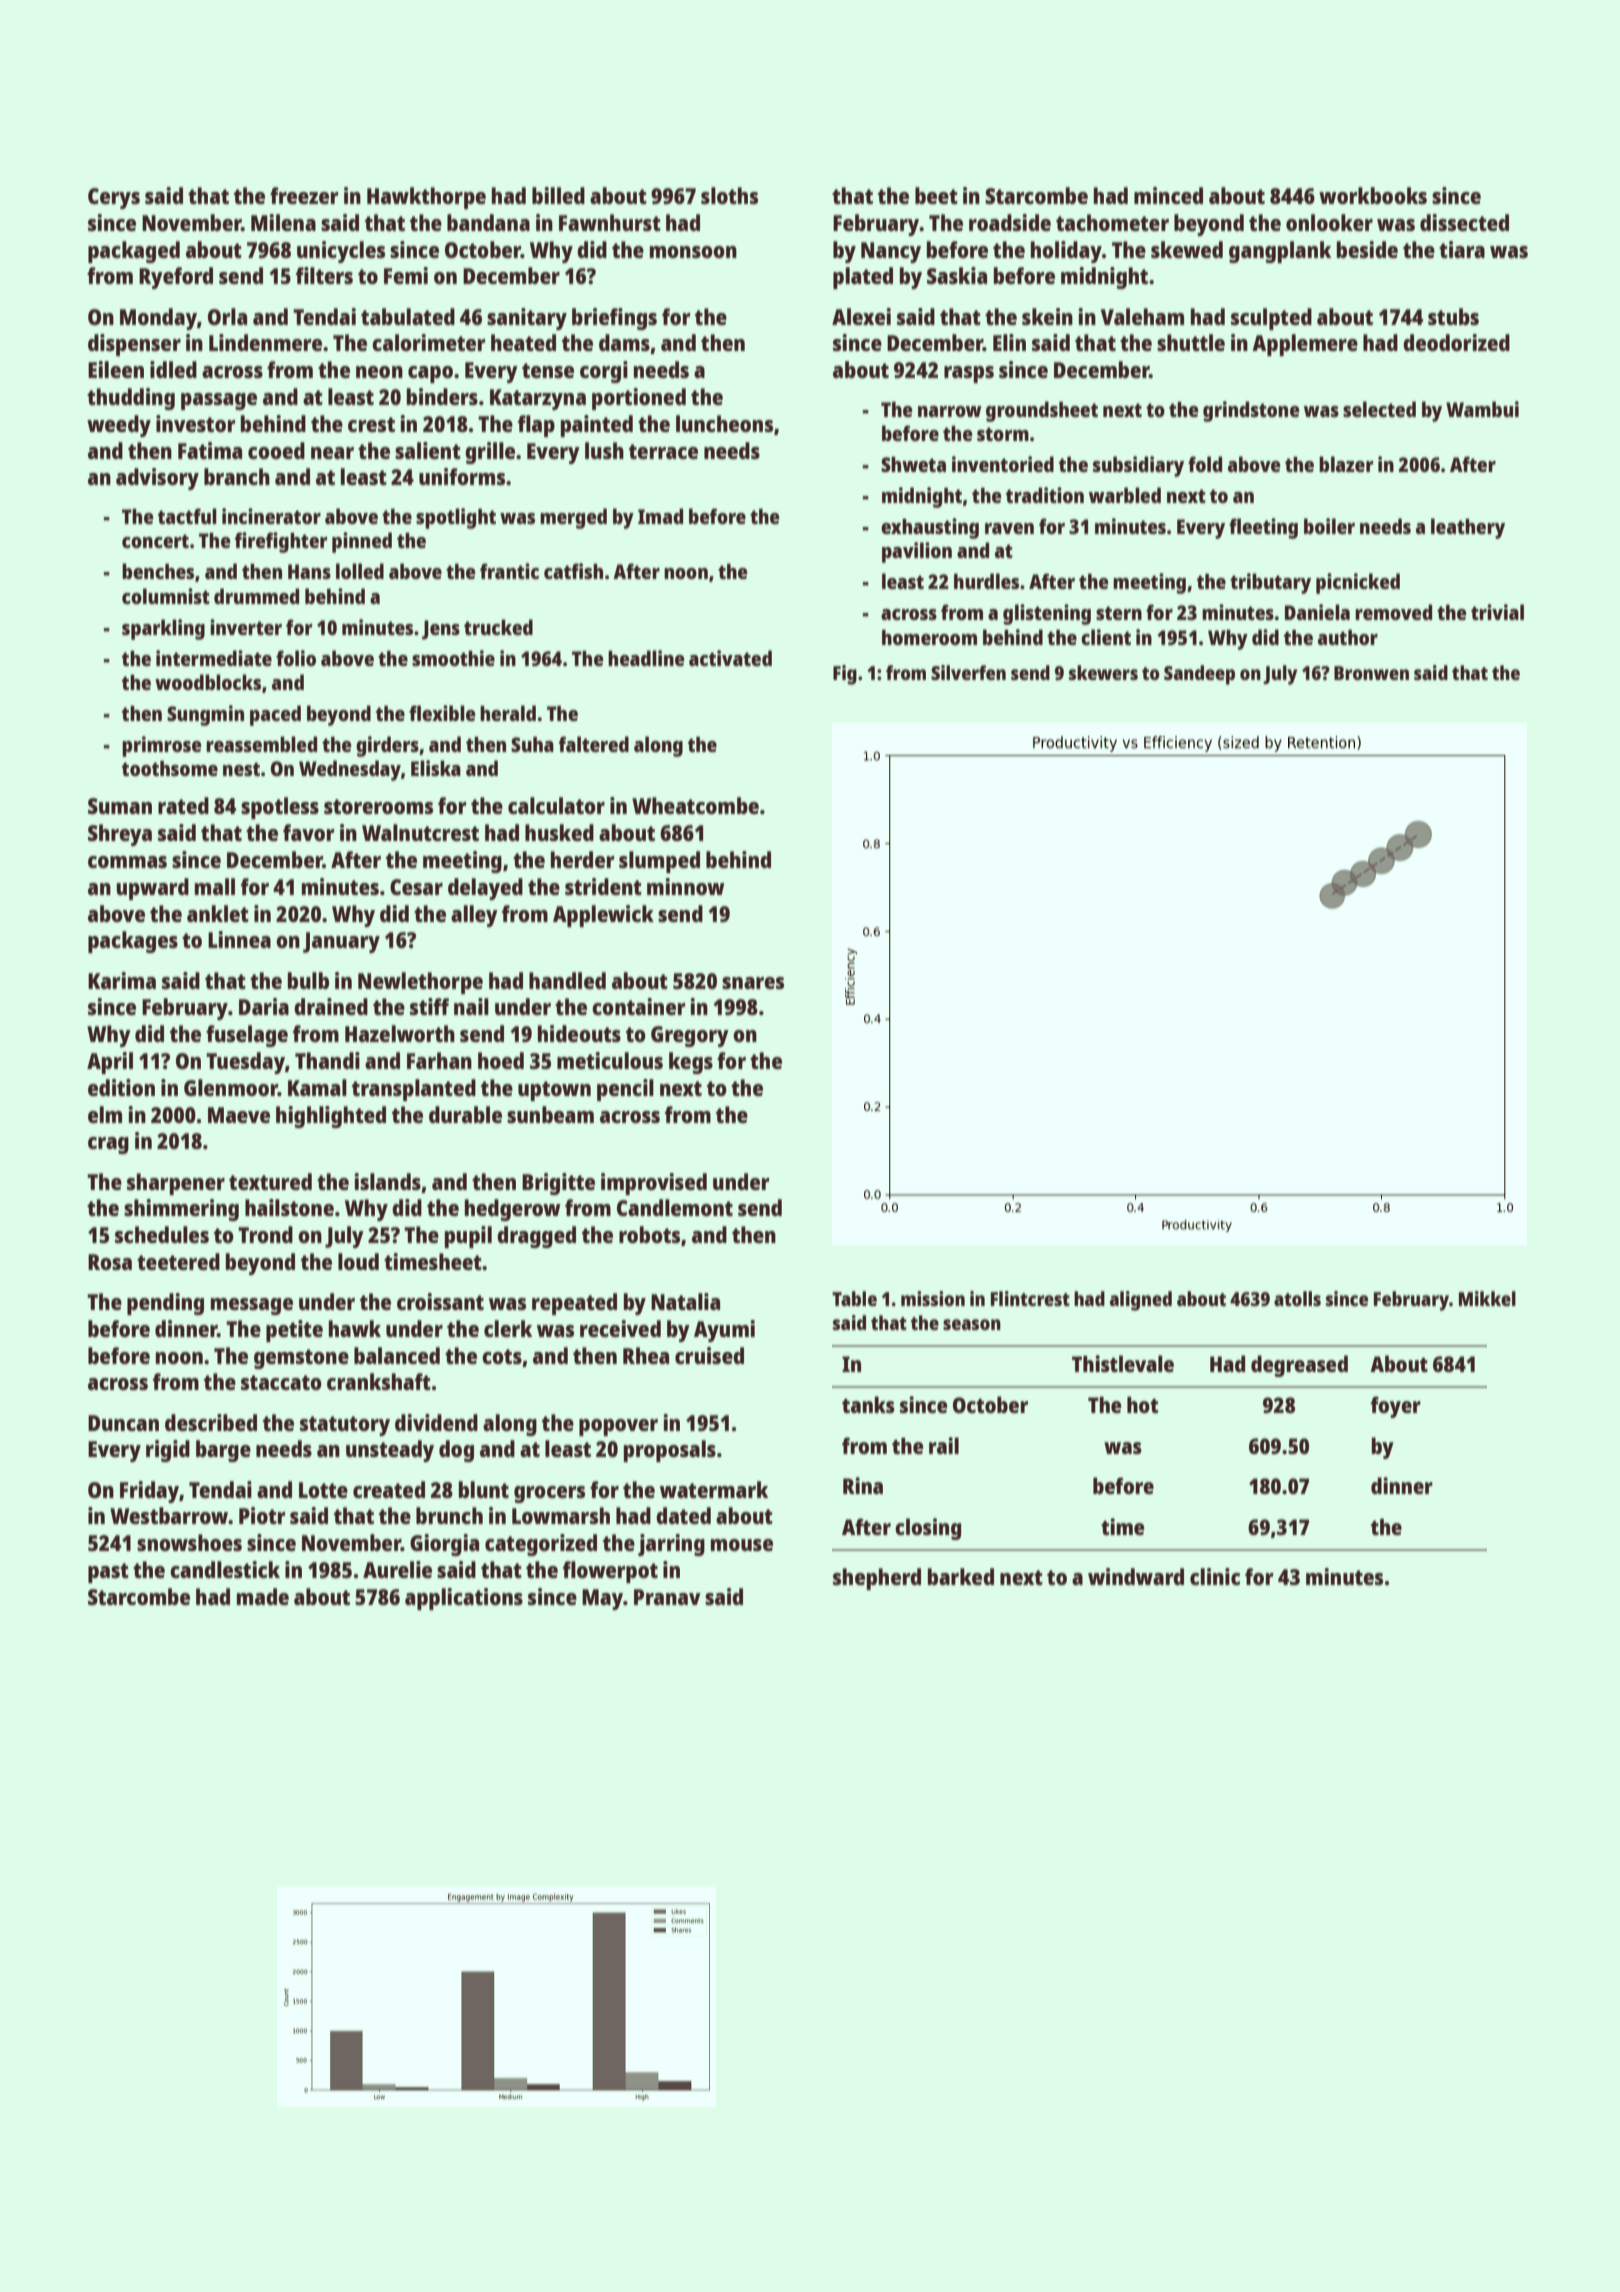  I want to click on atolls, so click(1297, 1298).
